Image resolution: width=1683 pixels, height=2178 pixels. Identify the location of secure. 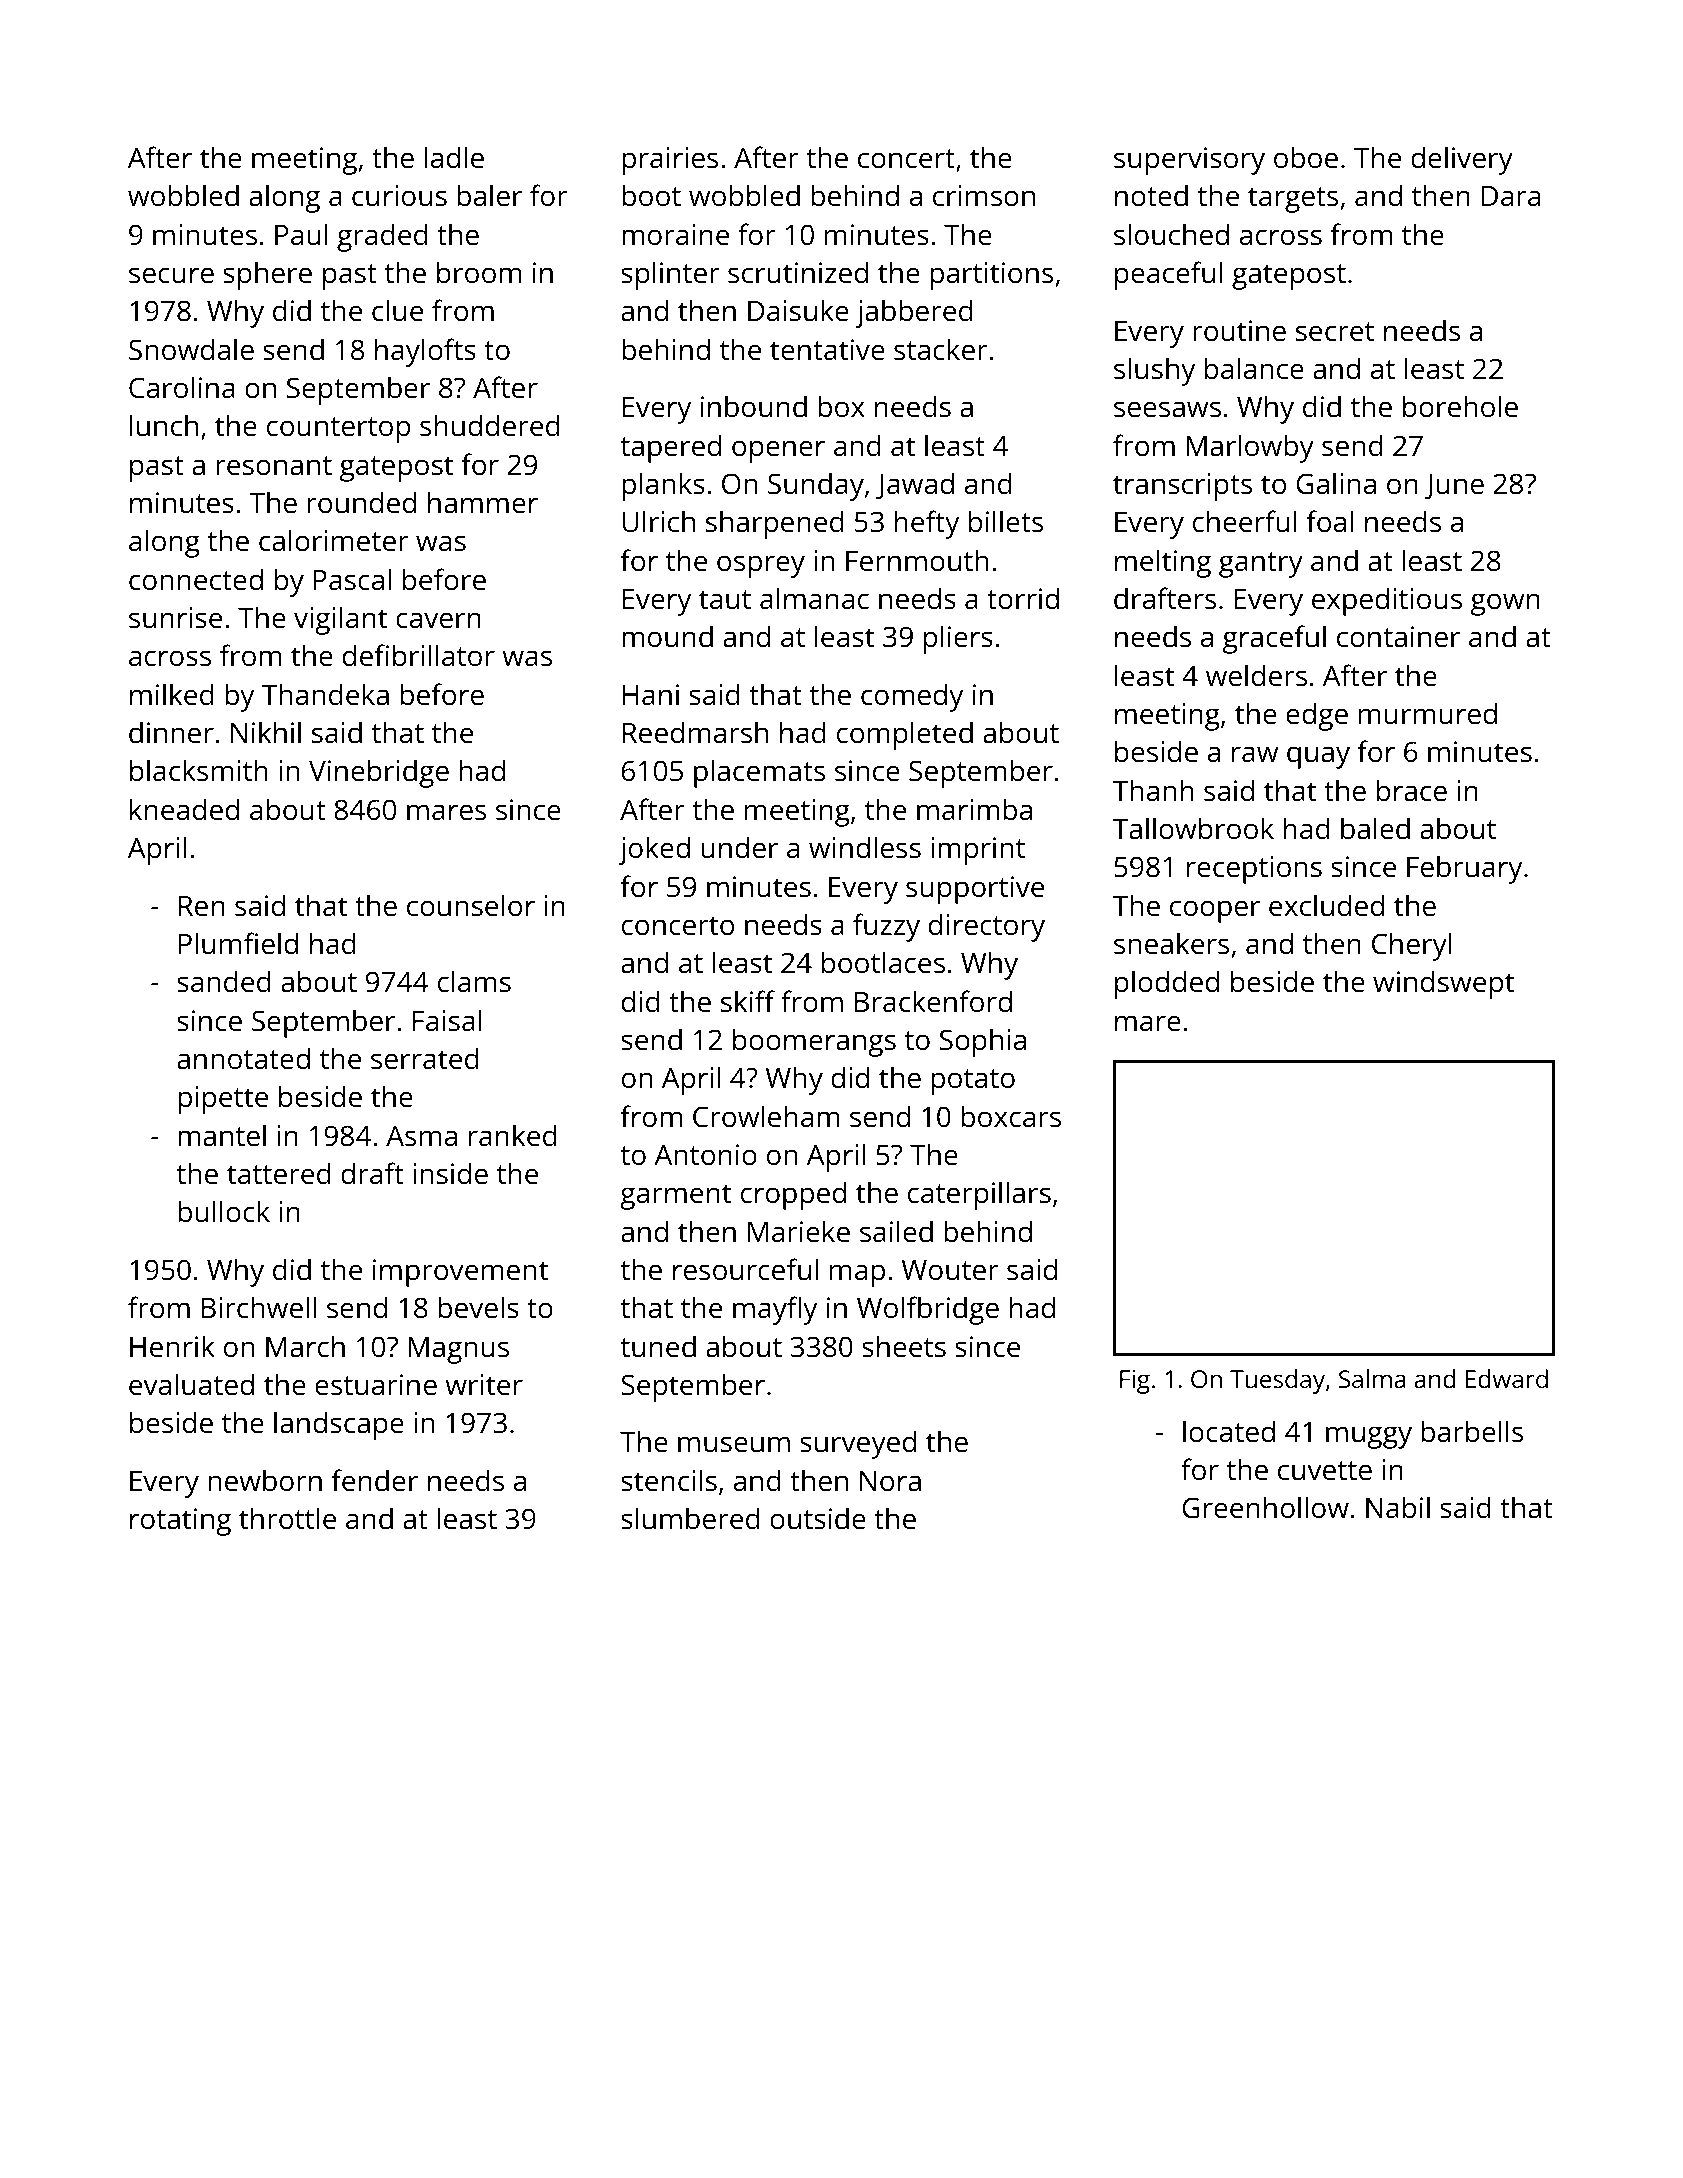
(171, 275).
